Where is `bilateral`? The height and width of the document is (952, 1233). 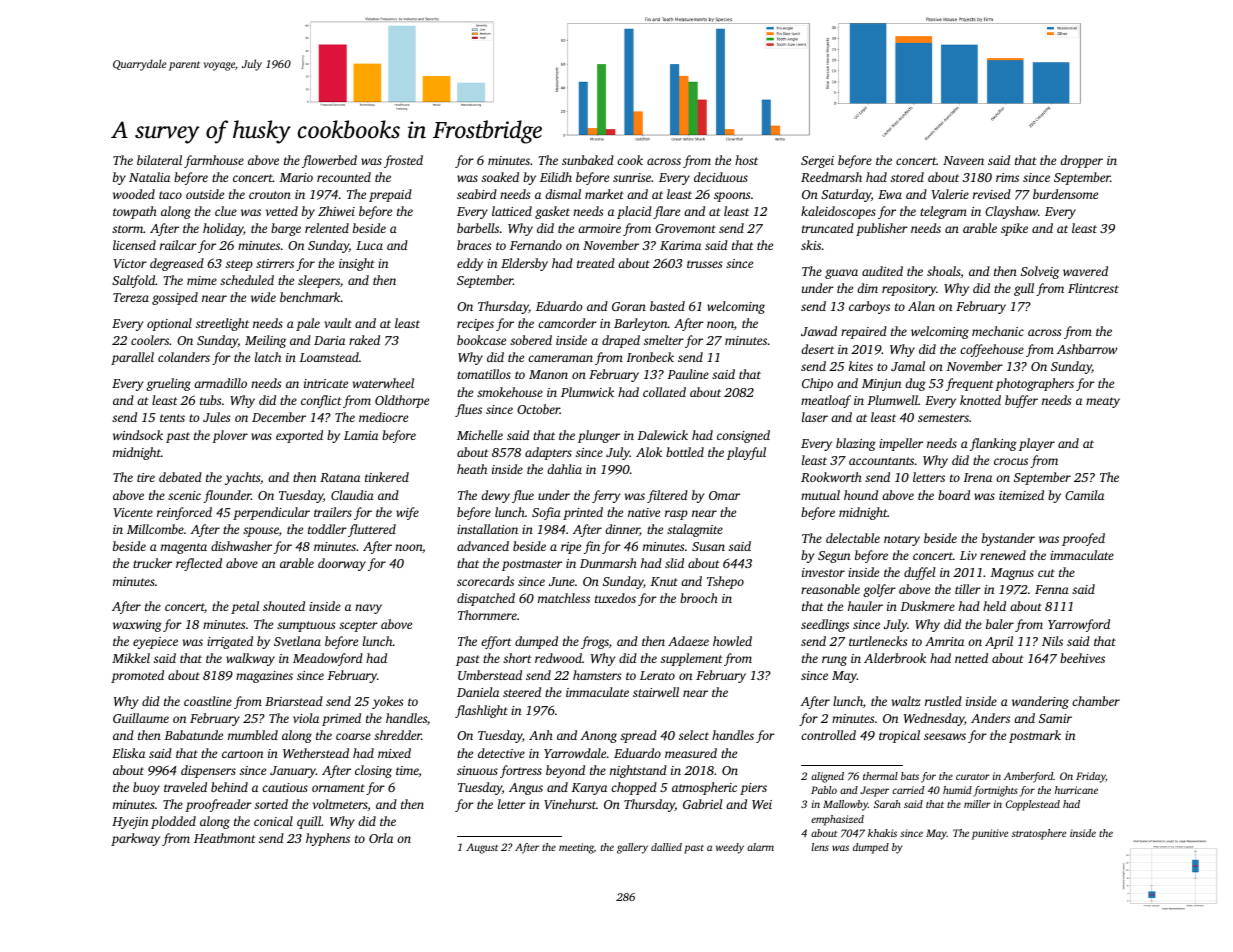
bilateral is located at coordinates (159, 160).
